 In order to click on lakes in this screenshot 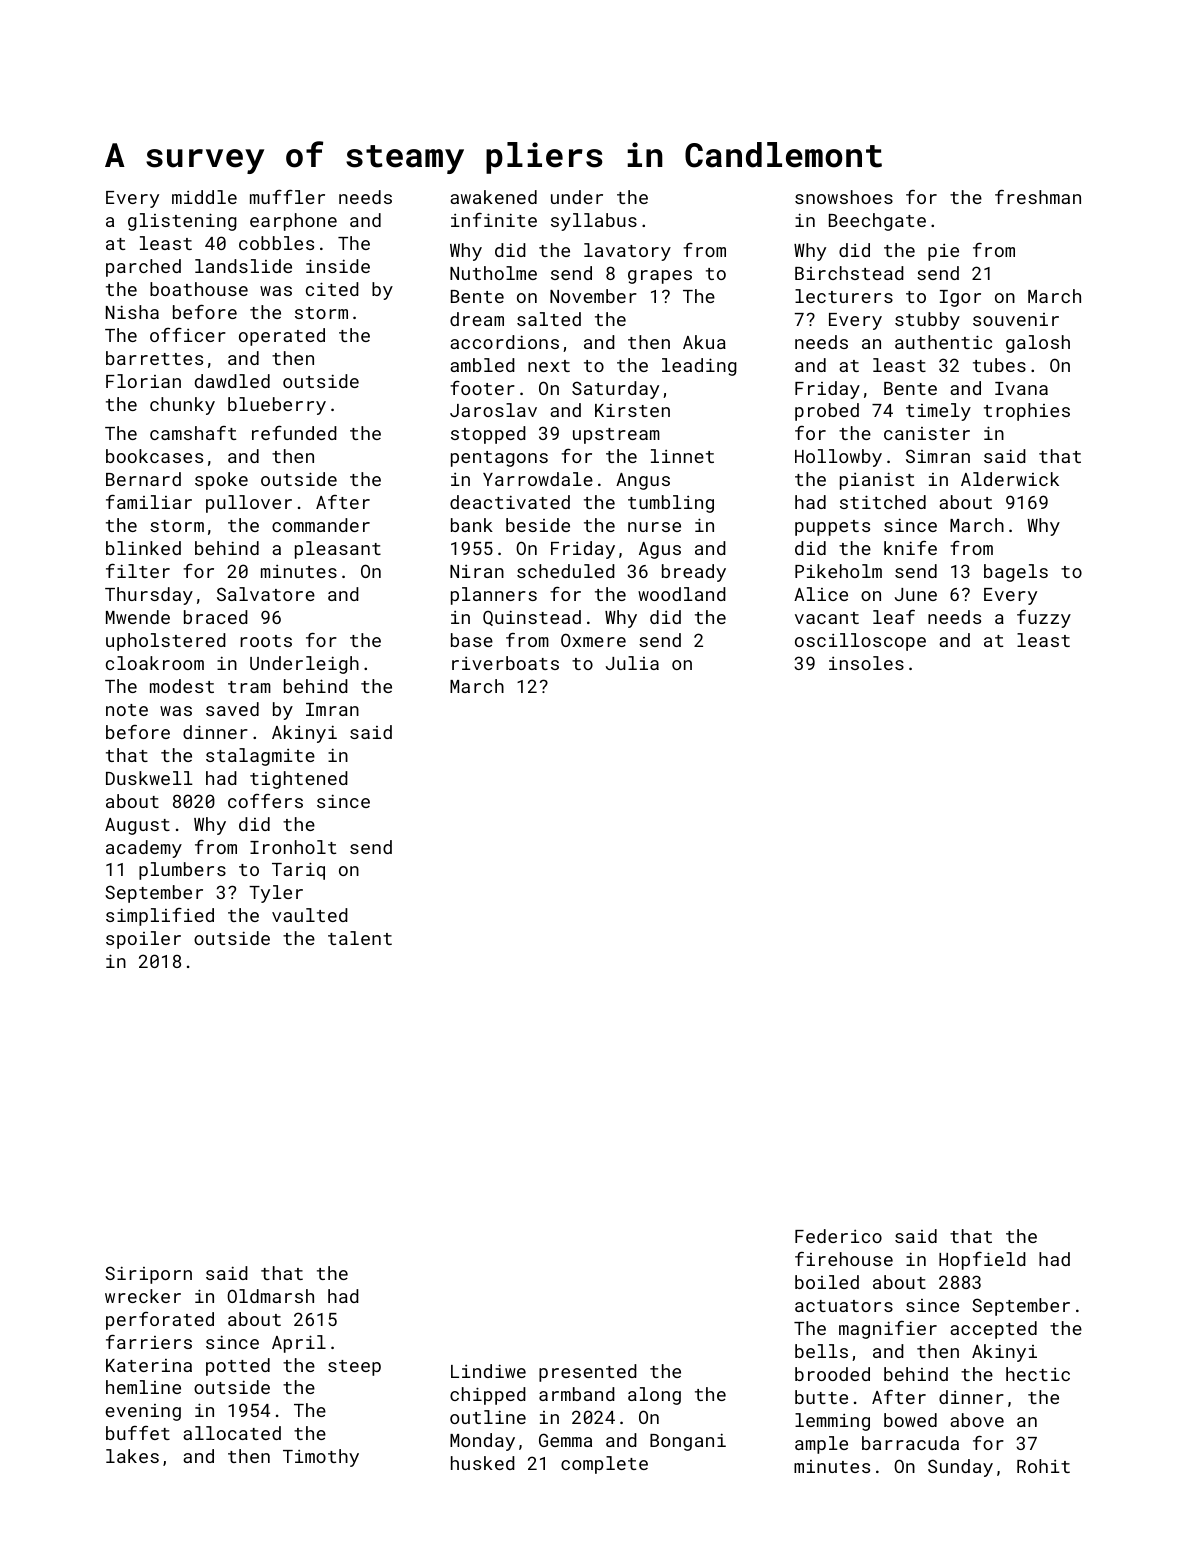, I will do `click(132, 1456)`.
